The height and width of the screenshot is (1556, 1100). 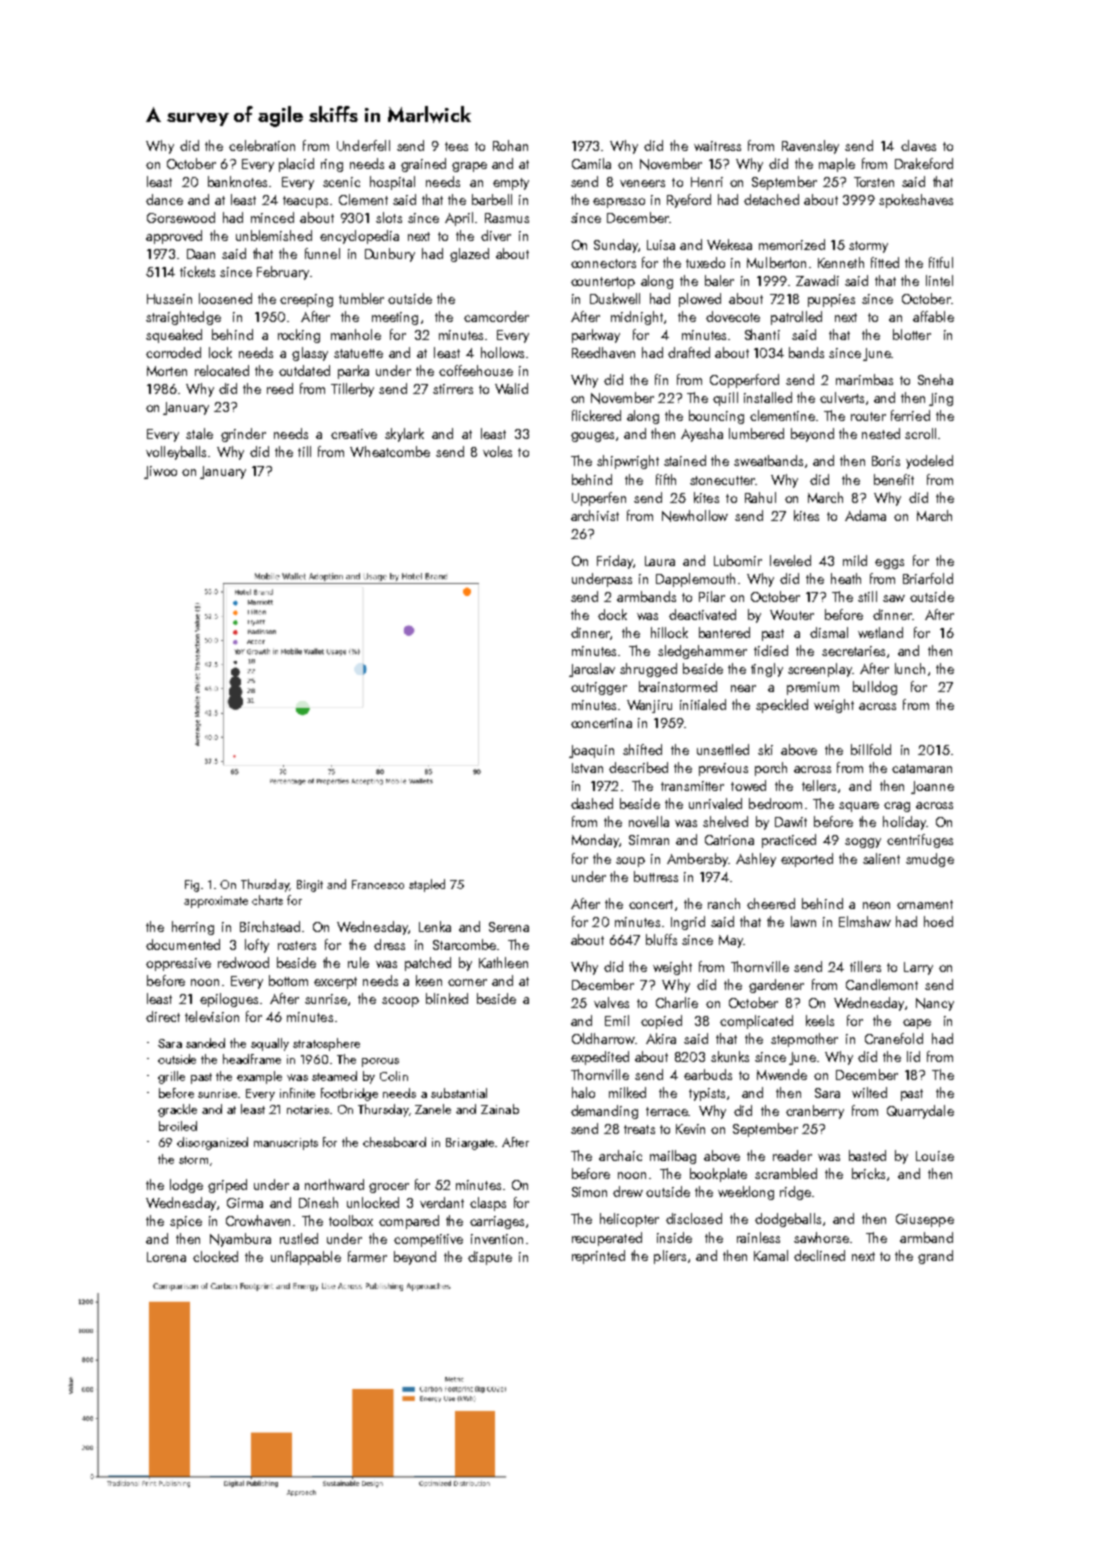 I want to click on voles, so click(x=497, y=451).
